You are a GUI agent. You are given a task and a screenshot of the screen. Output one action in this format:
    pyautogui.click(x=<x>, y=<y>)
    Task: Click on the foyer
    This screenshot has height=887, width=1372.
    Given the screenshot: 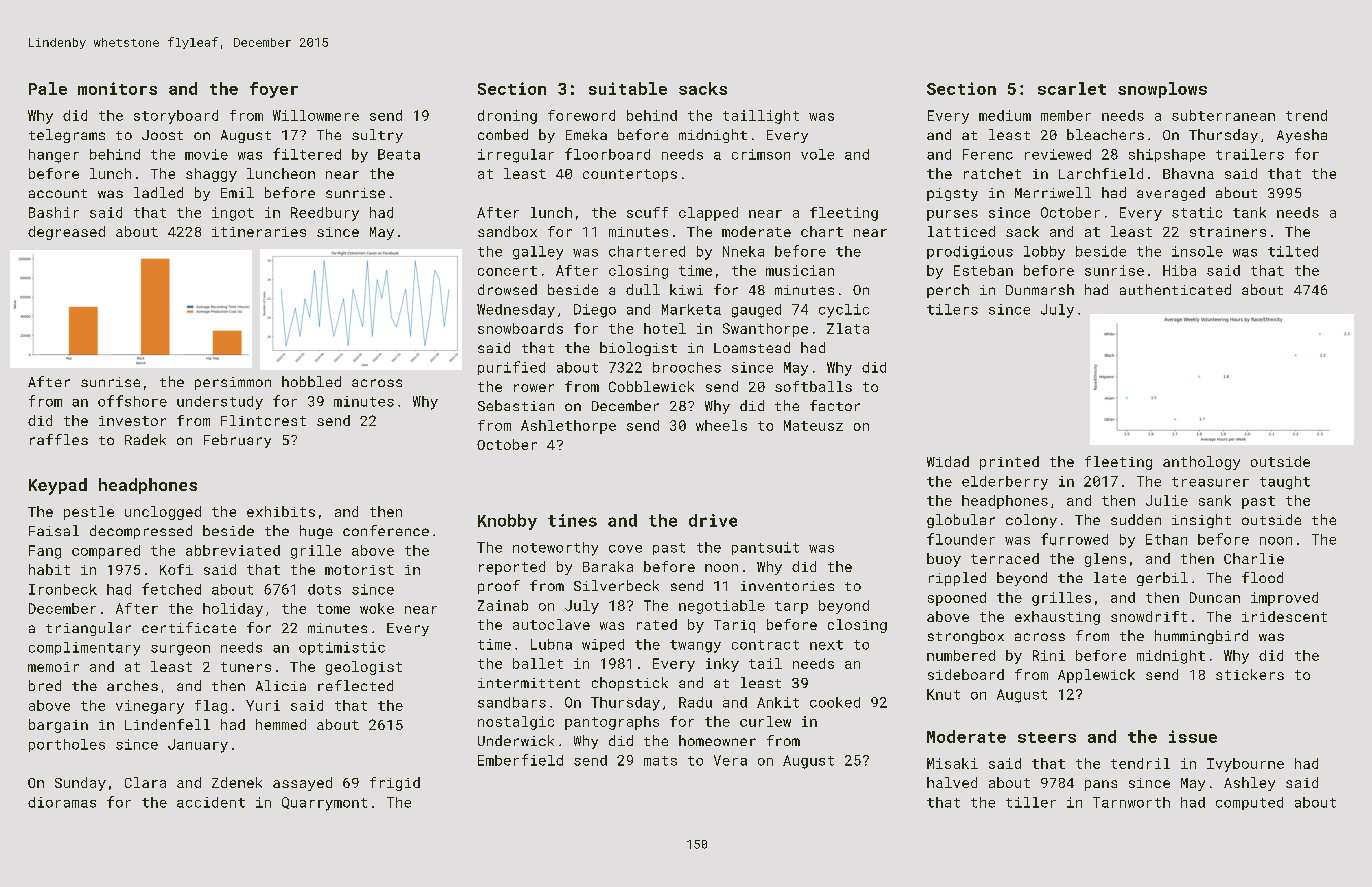 What is the action you would take?
    pyautogui.click(x=274, y=90)
